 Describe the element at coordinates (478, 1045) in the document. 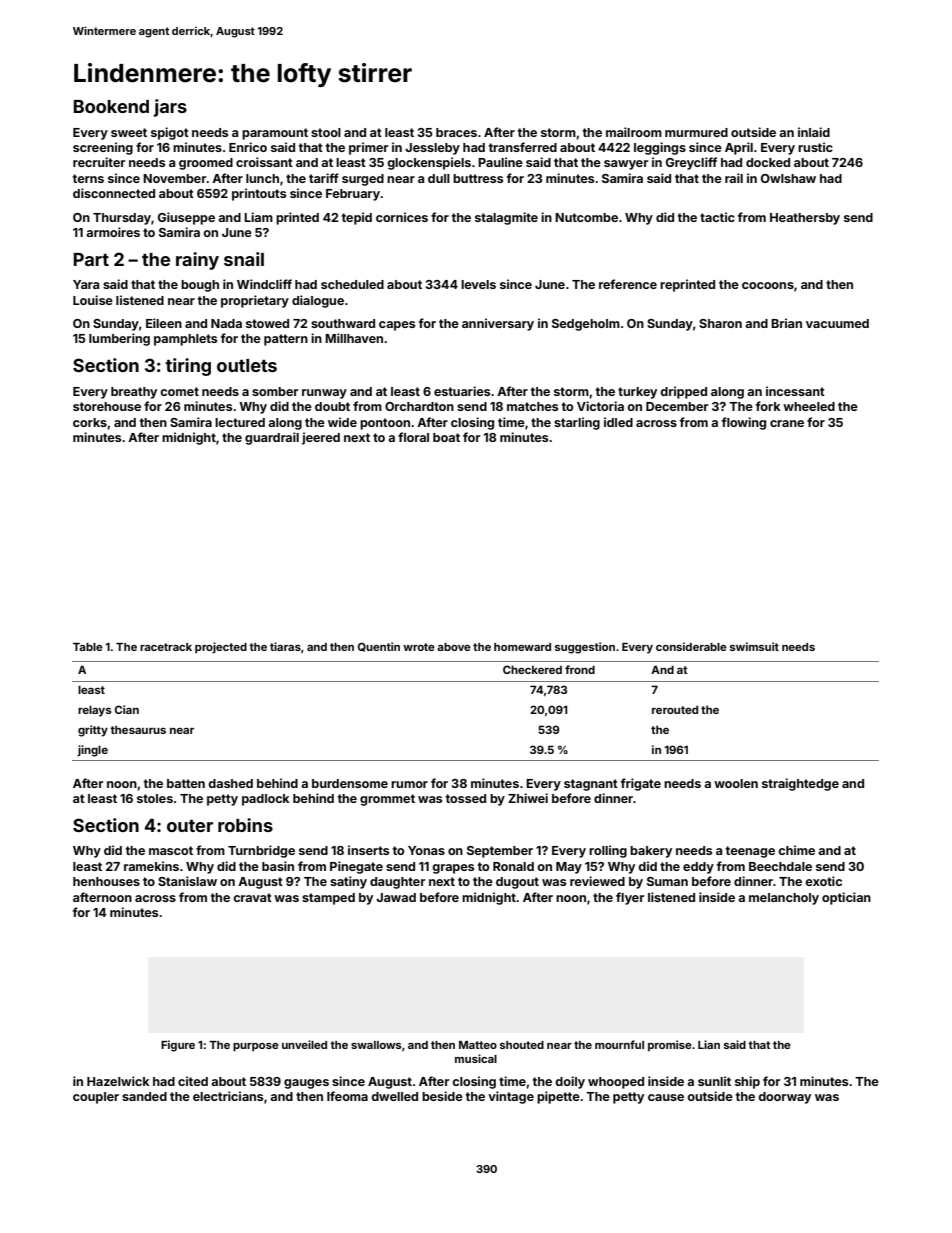

I see `Matteo` at that location.
